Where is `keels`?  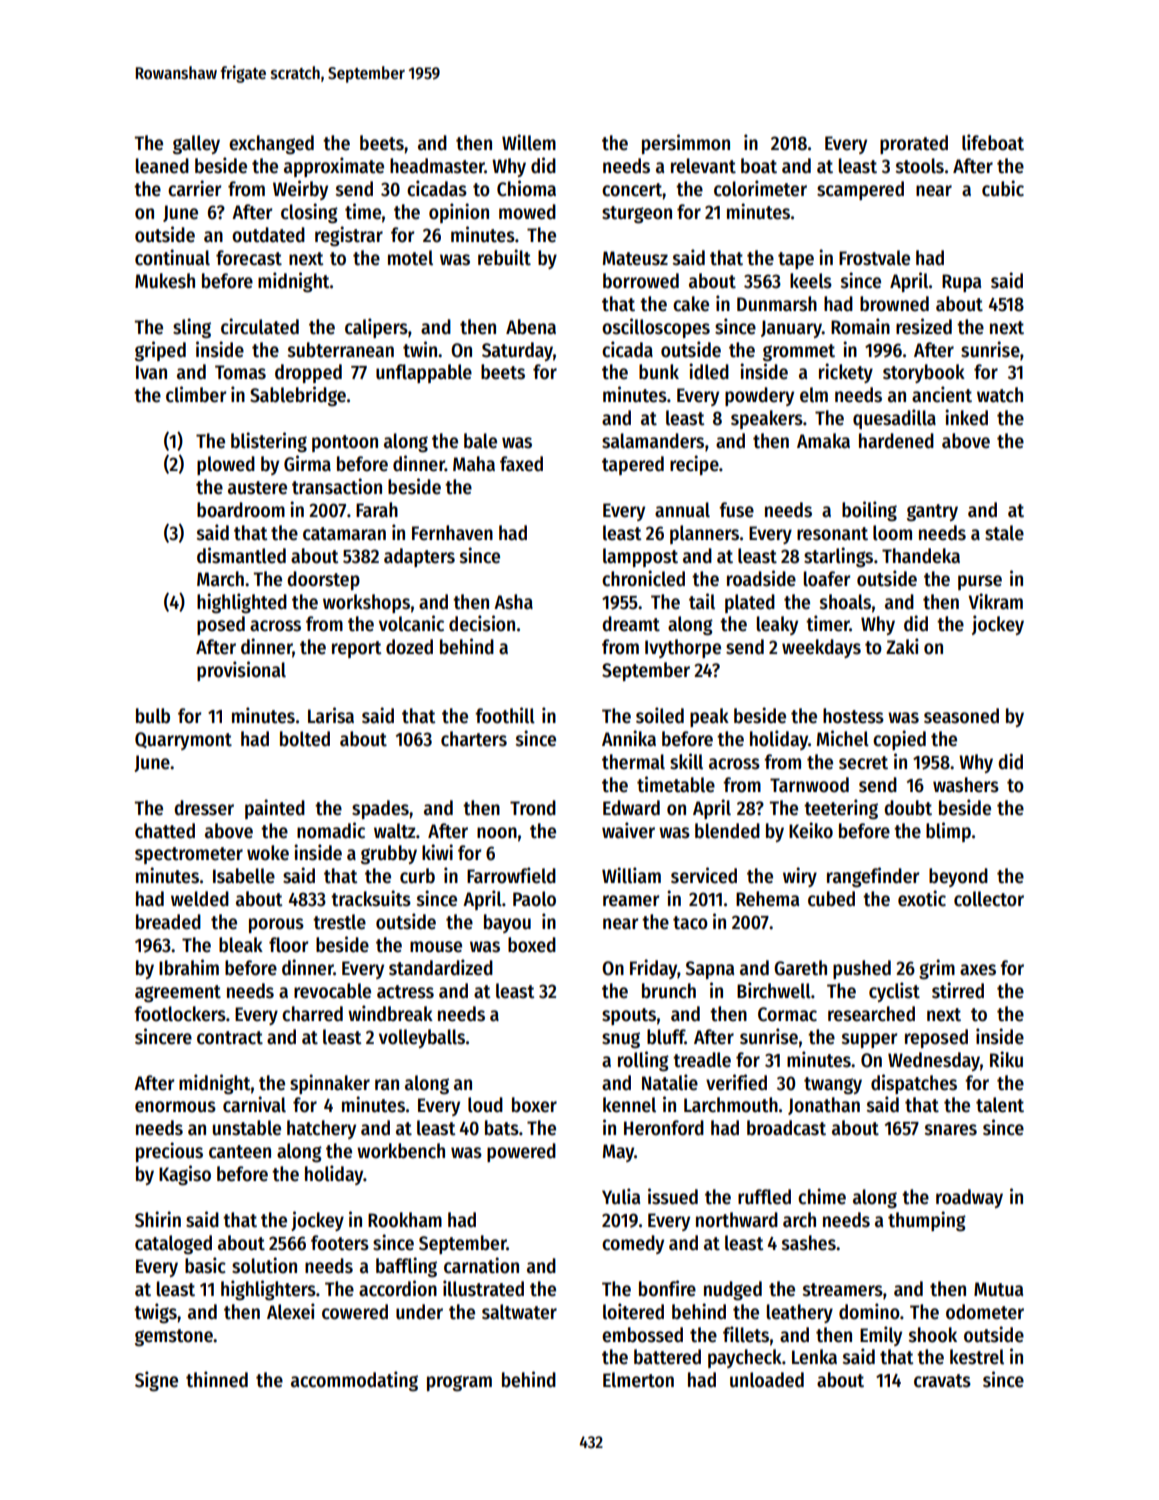 keels is located at coordinates (811, 281).
